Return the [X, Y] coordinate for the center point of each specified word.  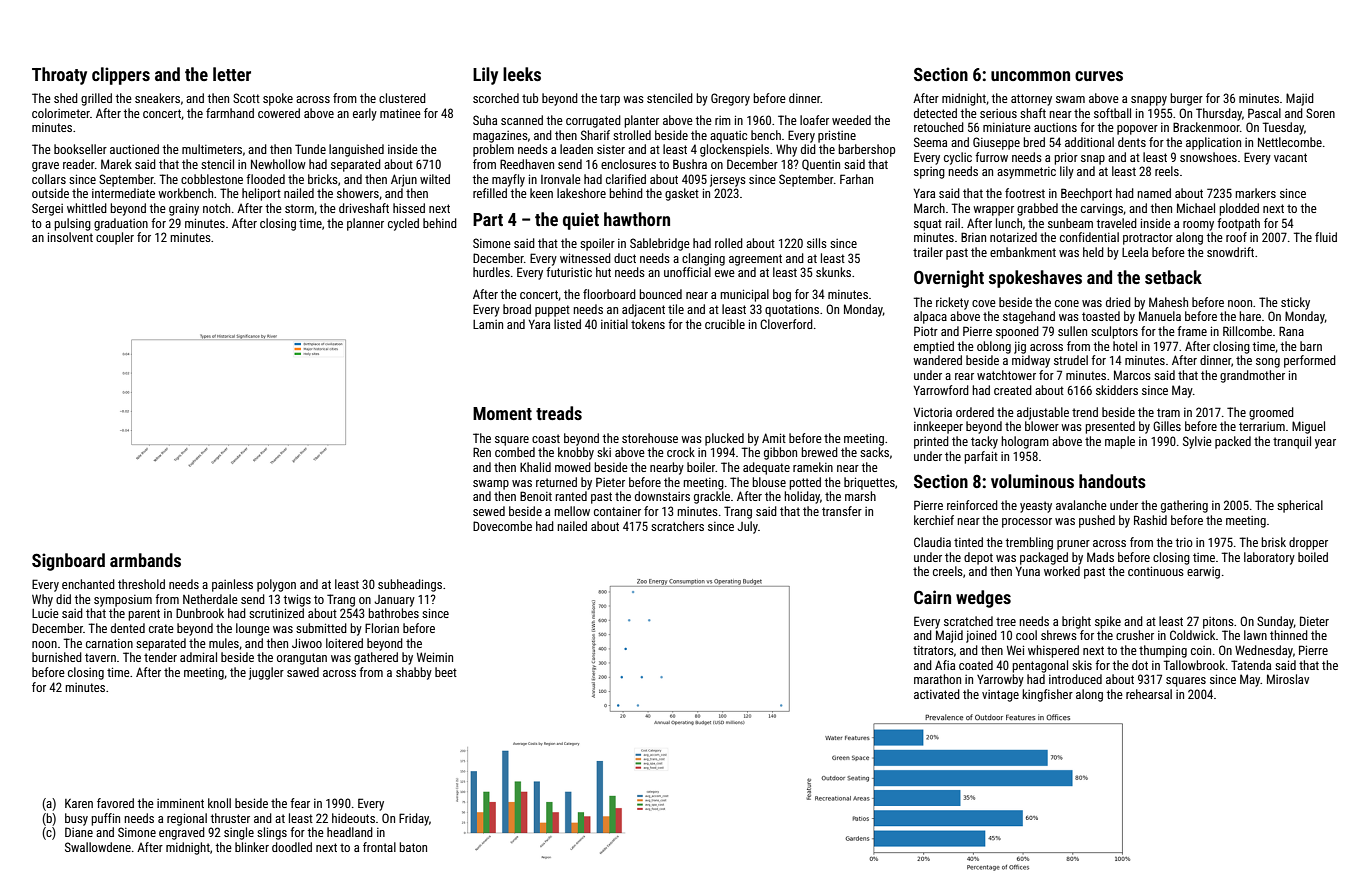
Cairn [932, 597]
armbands [145, 560]
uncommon [1030, 76]
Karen [79, 803]
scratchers [677, 526]
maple [1120, 442]
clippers [121, 76]
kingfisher [1047, 695]
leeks [522, 74]
